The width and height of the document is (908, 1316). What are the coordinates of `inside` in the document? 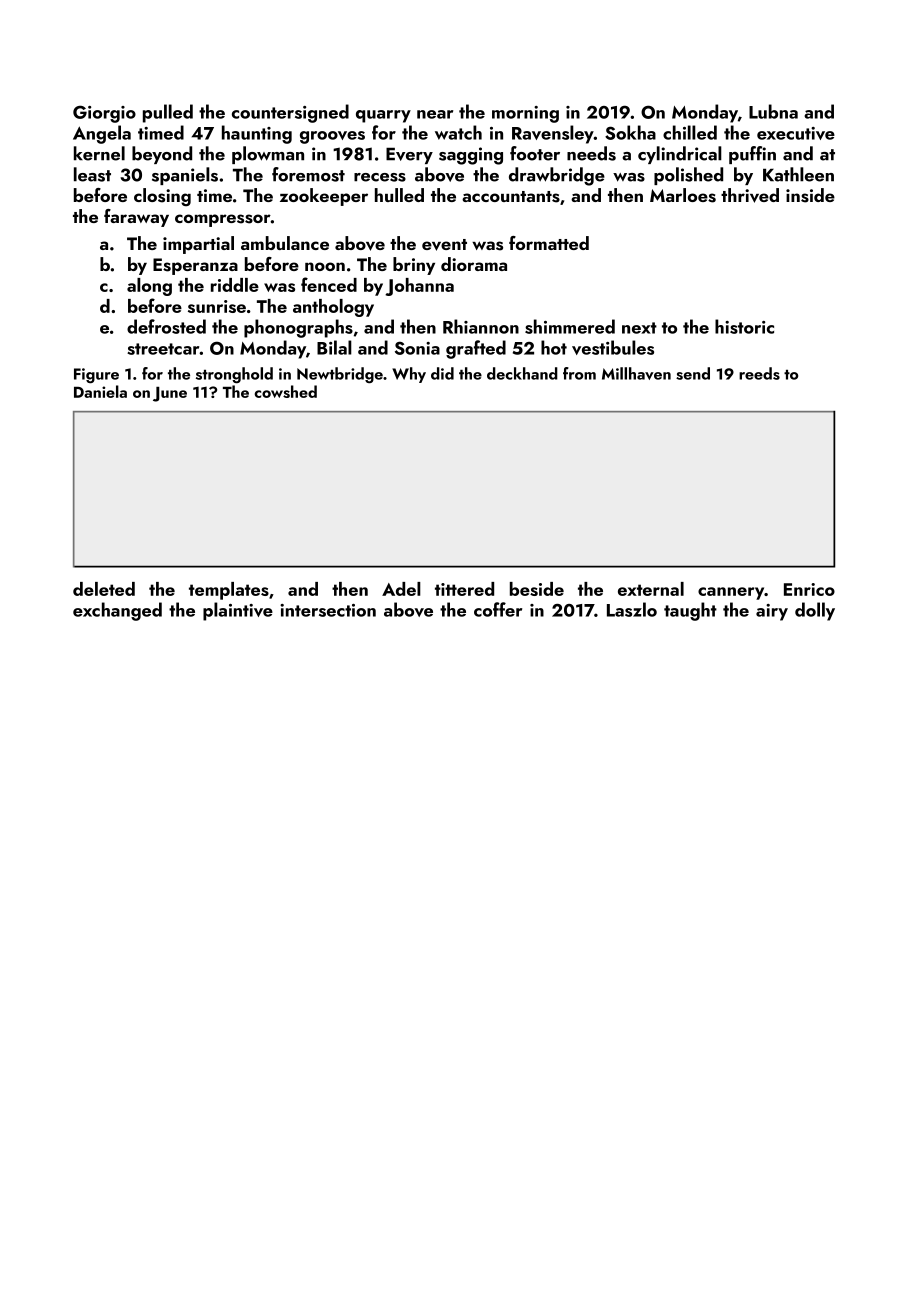 It's located at (810, 195).
